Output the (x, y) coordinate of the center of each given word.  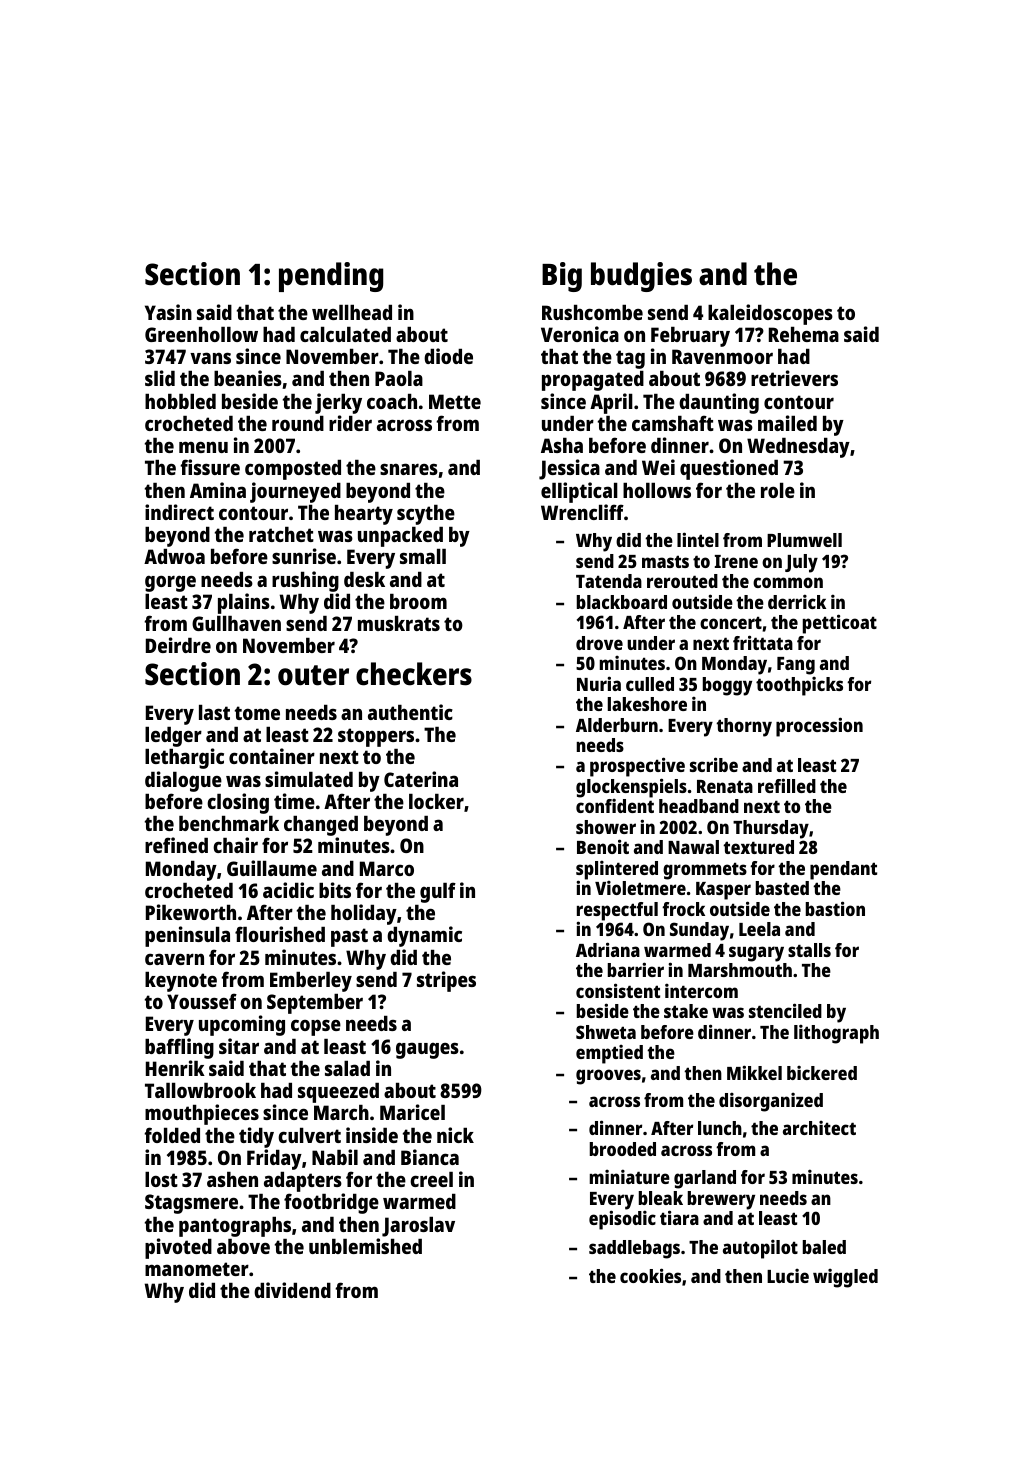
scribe (714, 764)
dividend (292, 1290)
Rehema (804, 334)
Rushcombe (592, 312)
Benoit (603, 846)
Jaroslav (418, 1227)
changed (321, 826)
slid (160, 378)
